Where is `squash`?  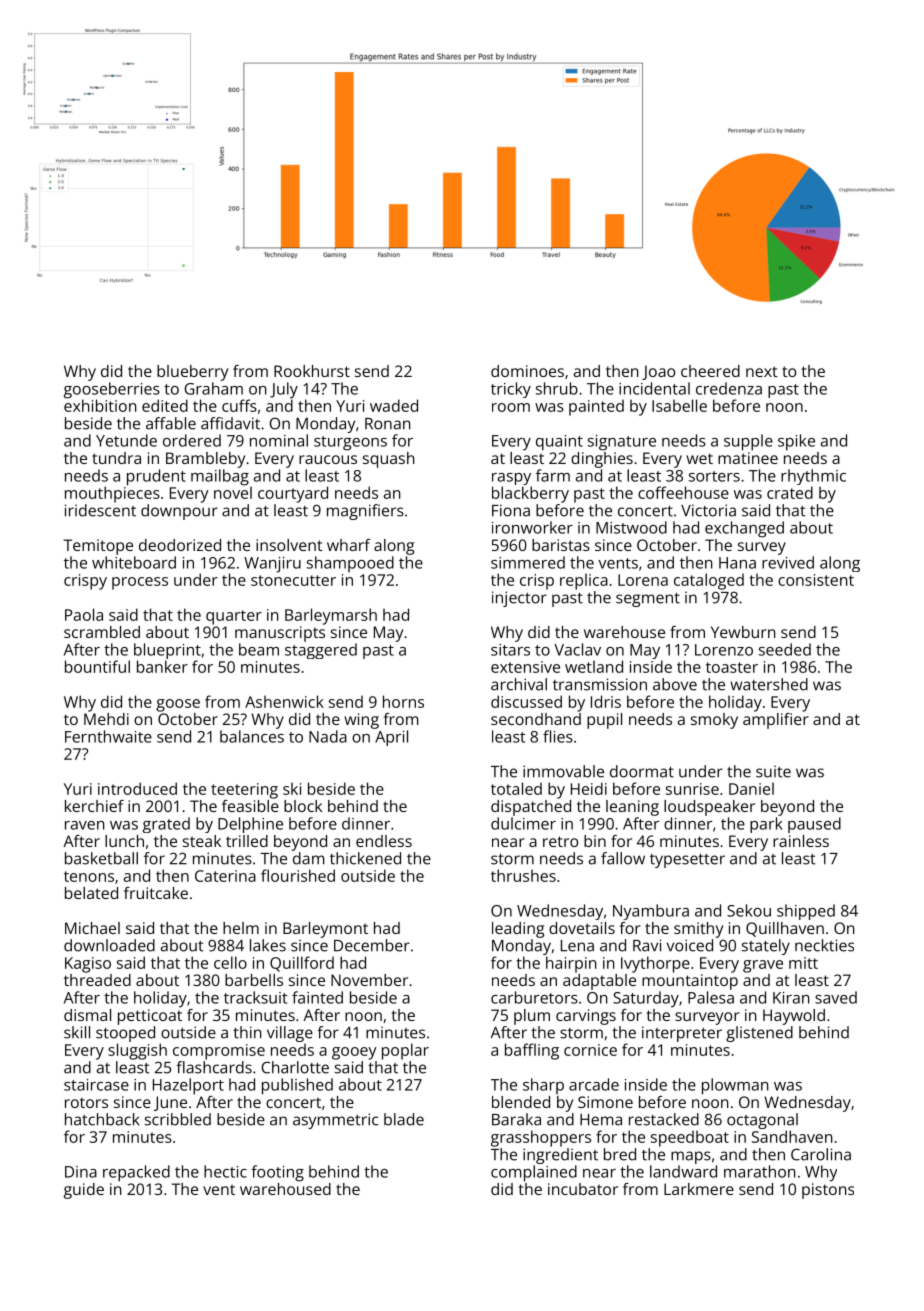
squash is located at coordinates (388, 460).
